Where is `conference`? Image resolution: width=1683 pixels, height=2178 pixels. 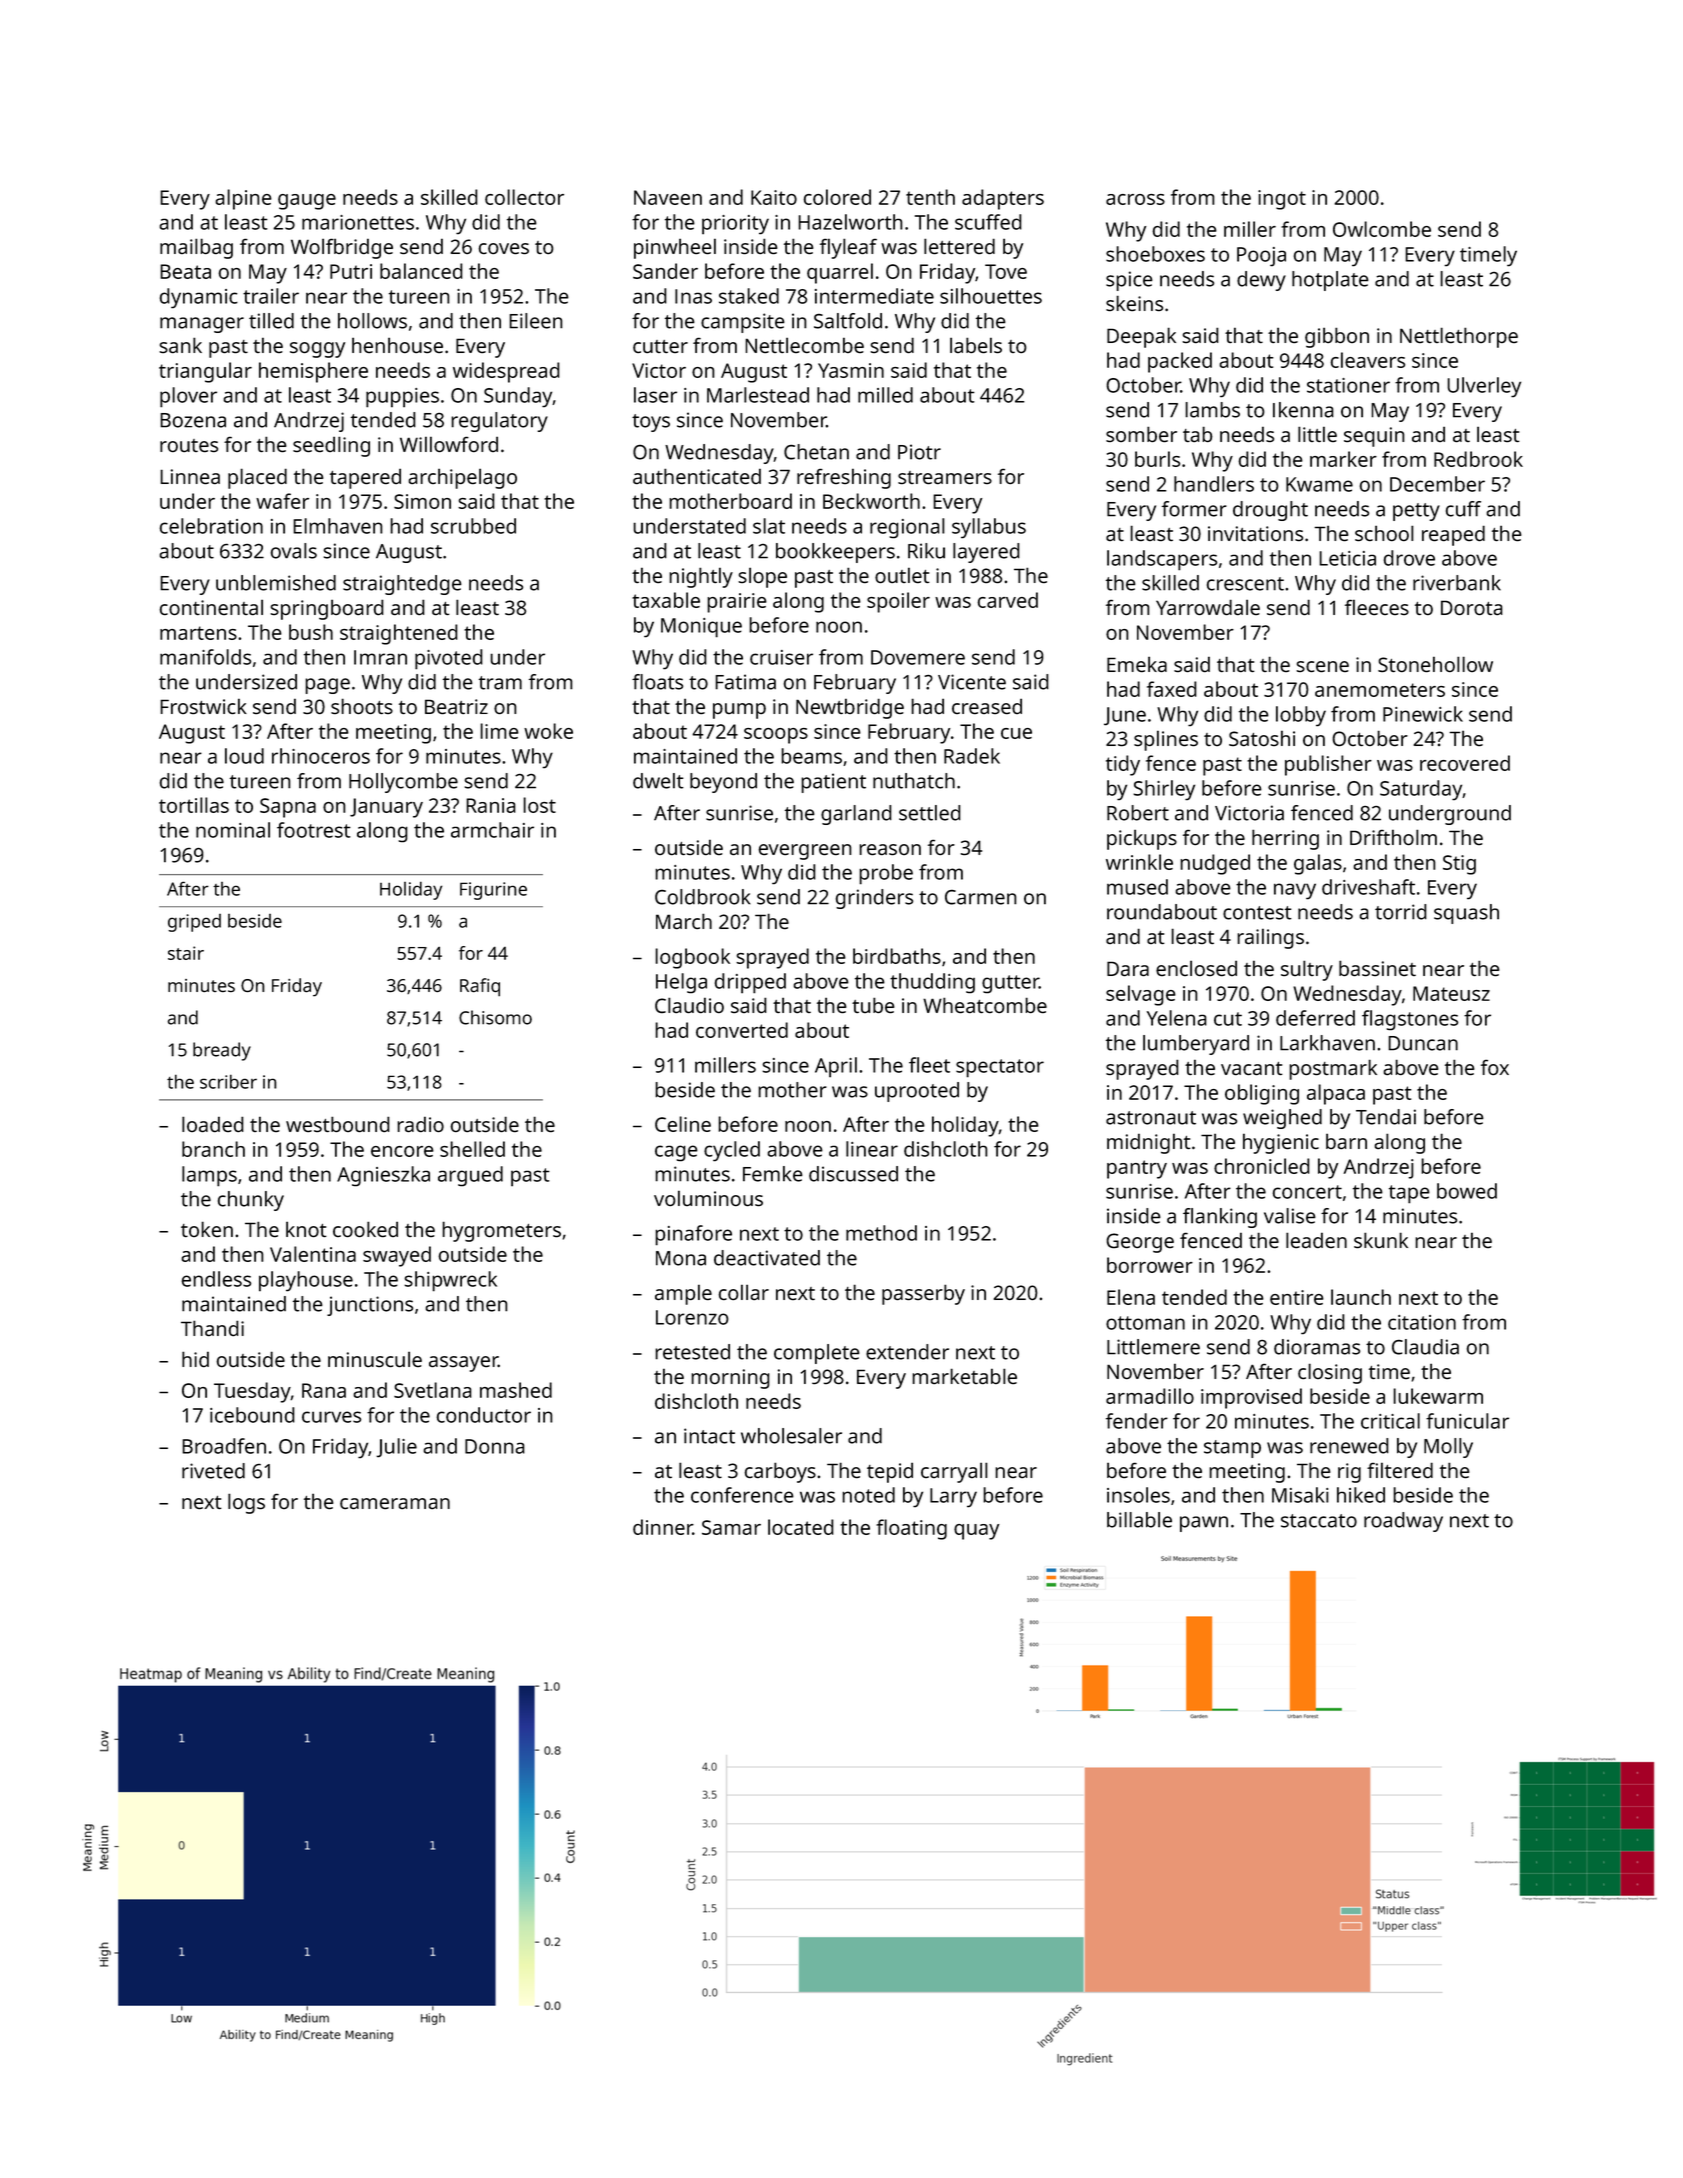 conference is located at coordinates (742, 1495).
